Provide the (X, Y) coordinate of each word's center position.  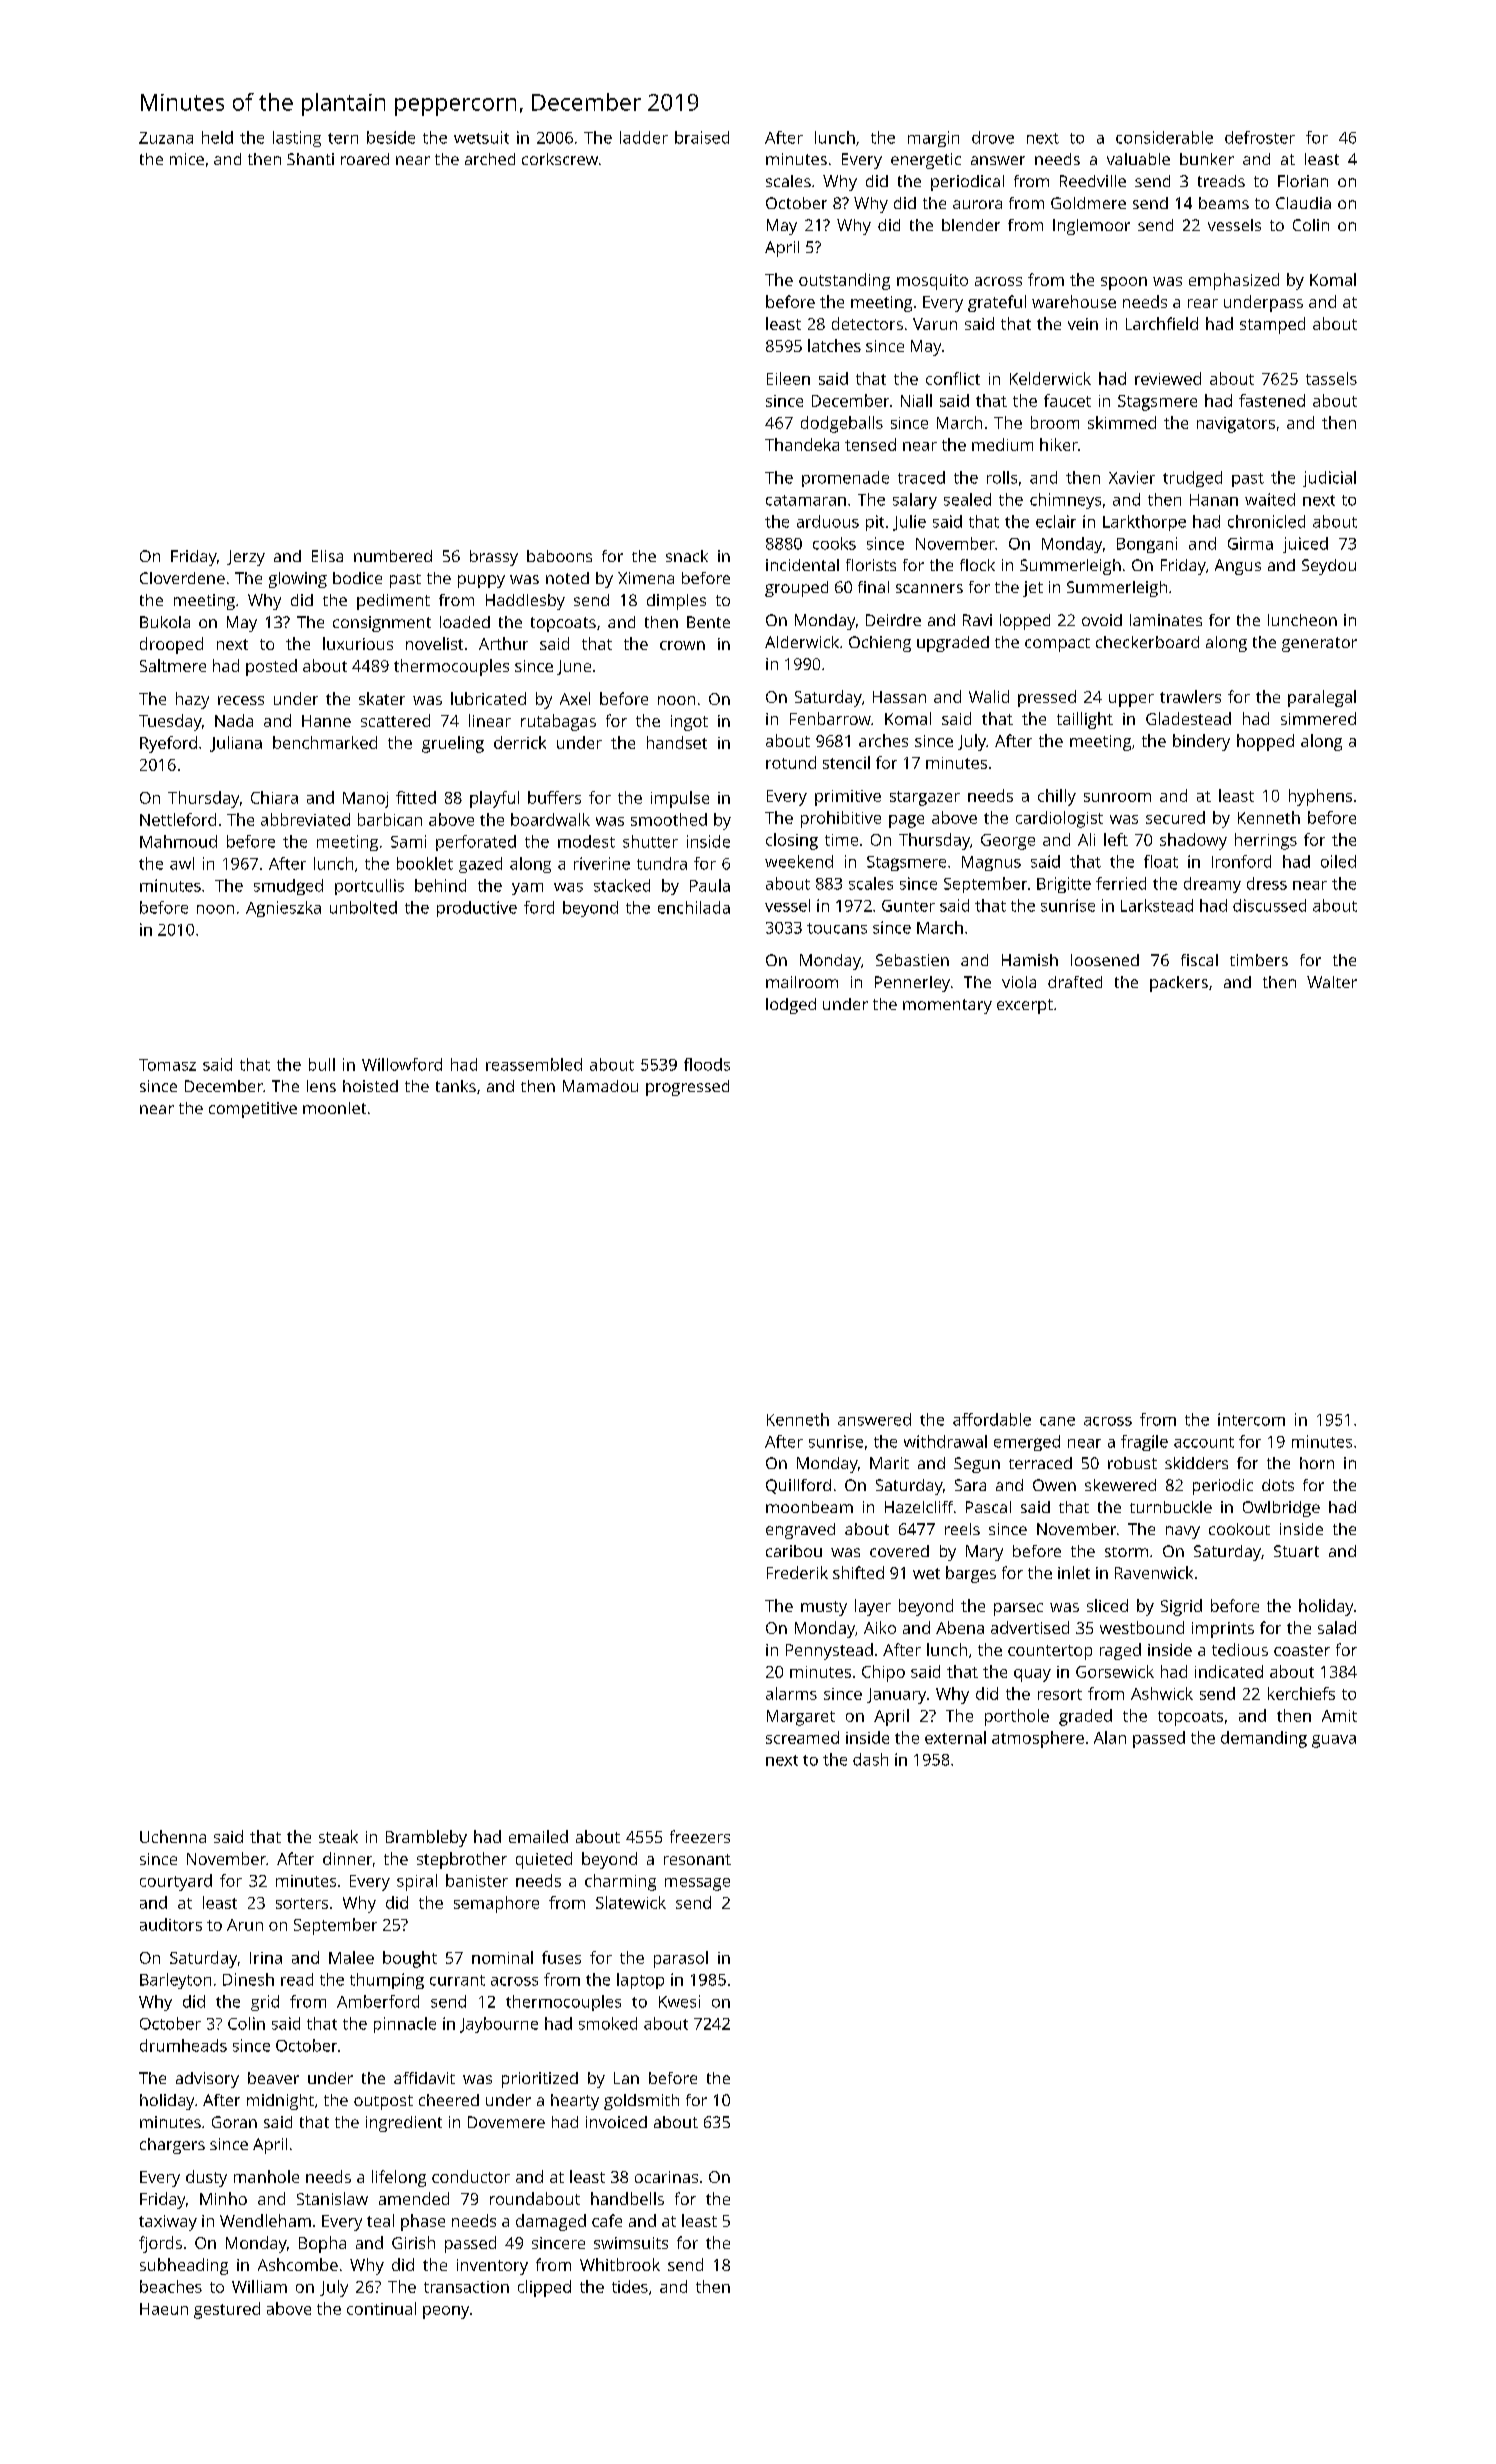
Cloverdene (182, 578)
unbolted (363, 907)
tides (630, 2286)
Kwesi (679, 2001)
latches (834, 345)
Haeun (164, 2309)
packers (1179, 984)
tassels (1331, 378)
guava (1334, 1741)
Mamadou (600, 1086)
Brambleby (426, 1838)
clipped (544, 2288)
